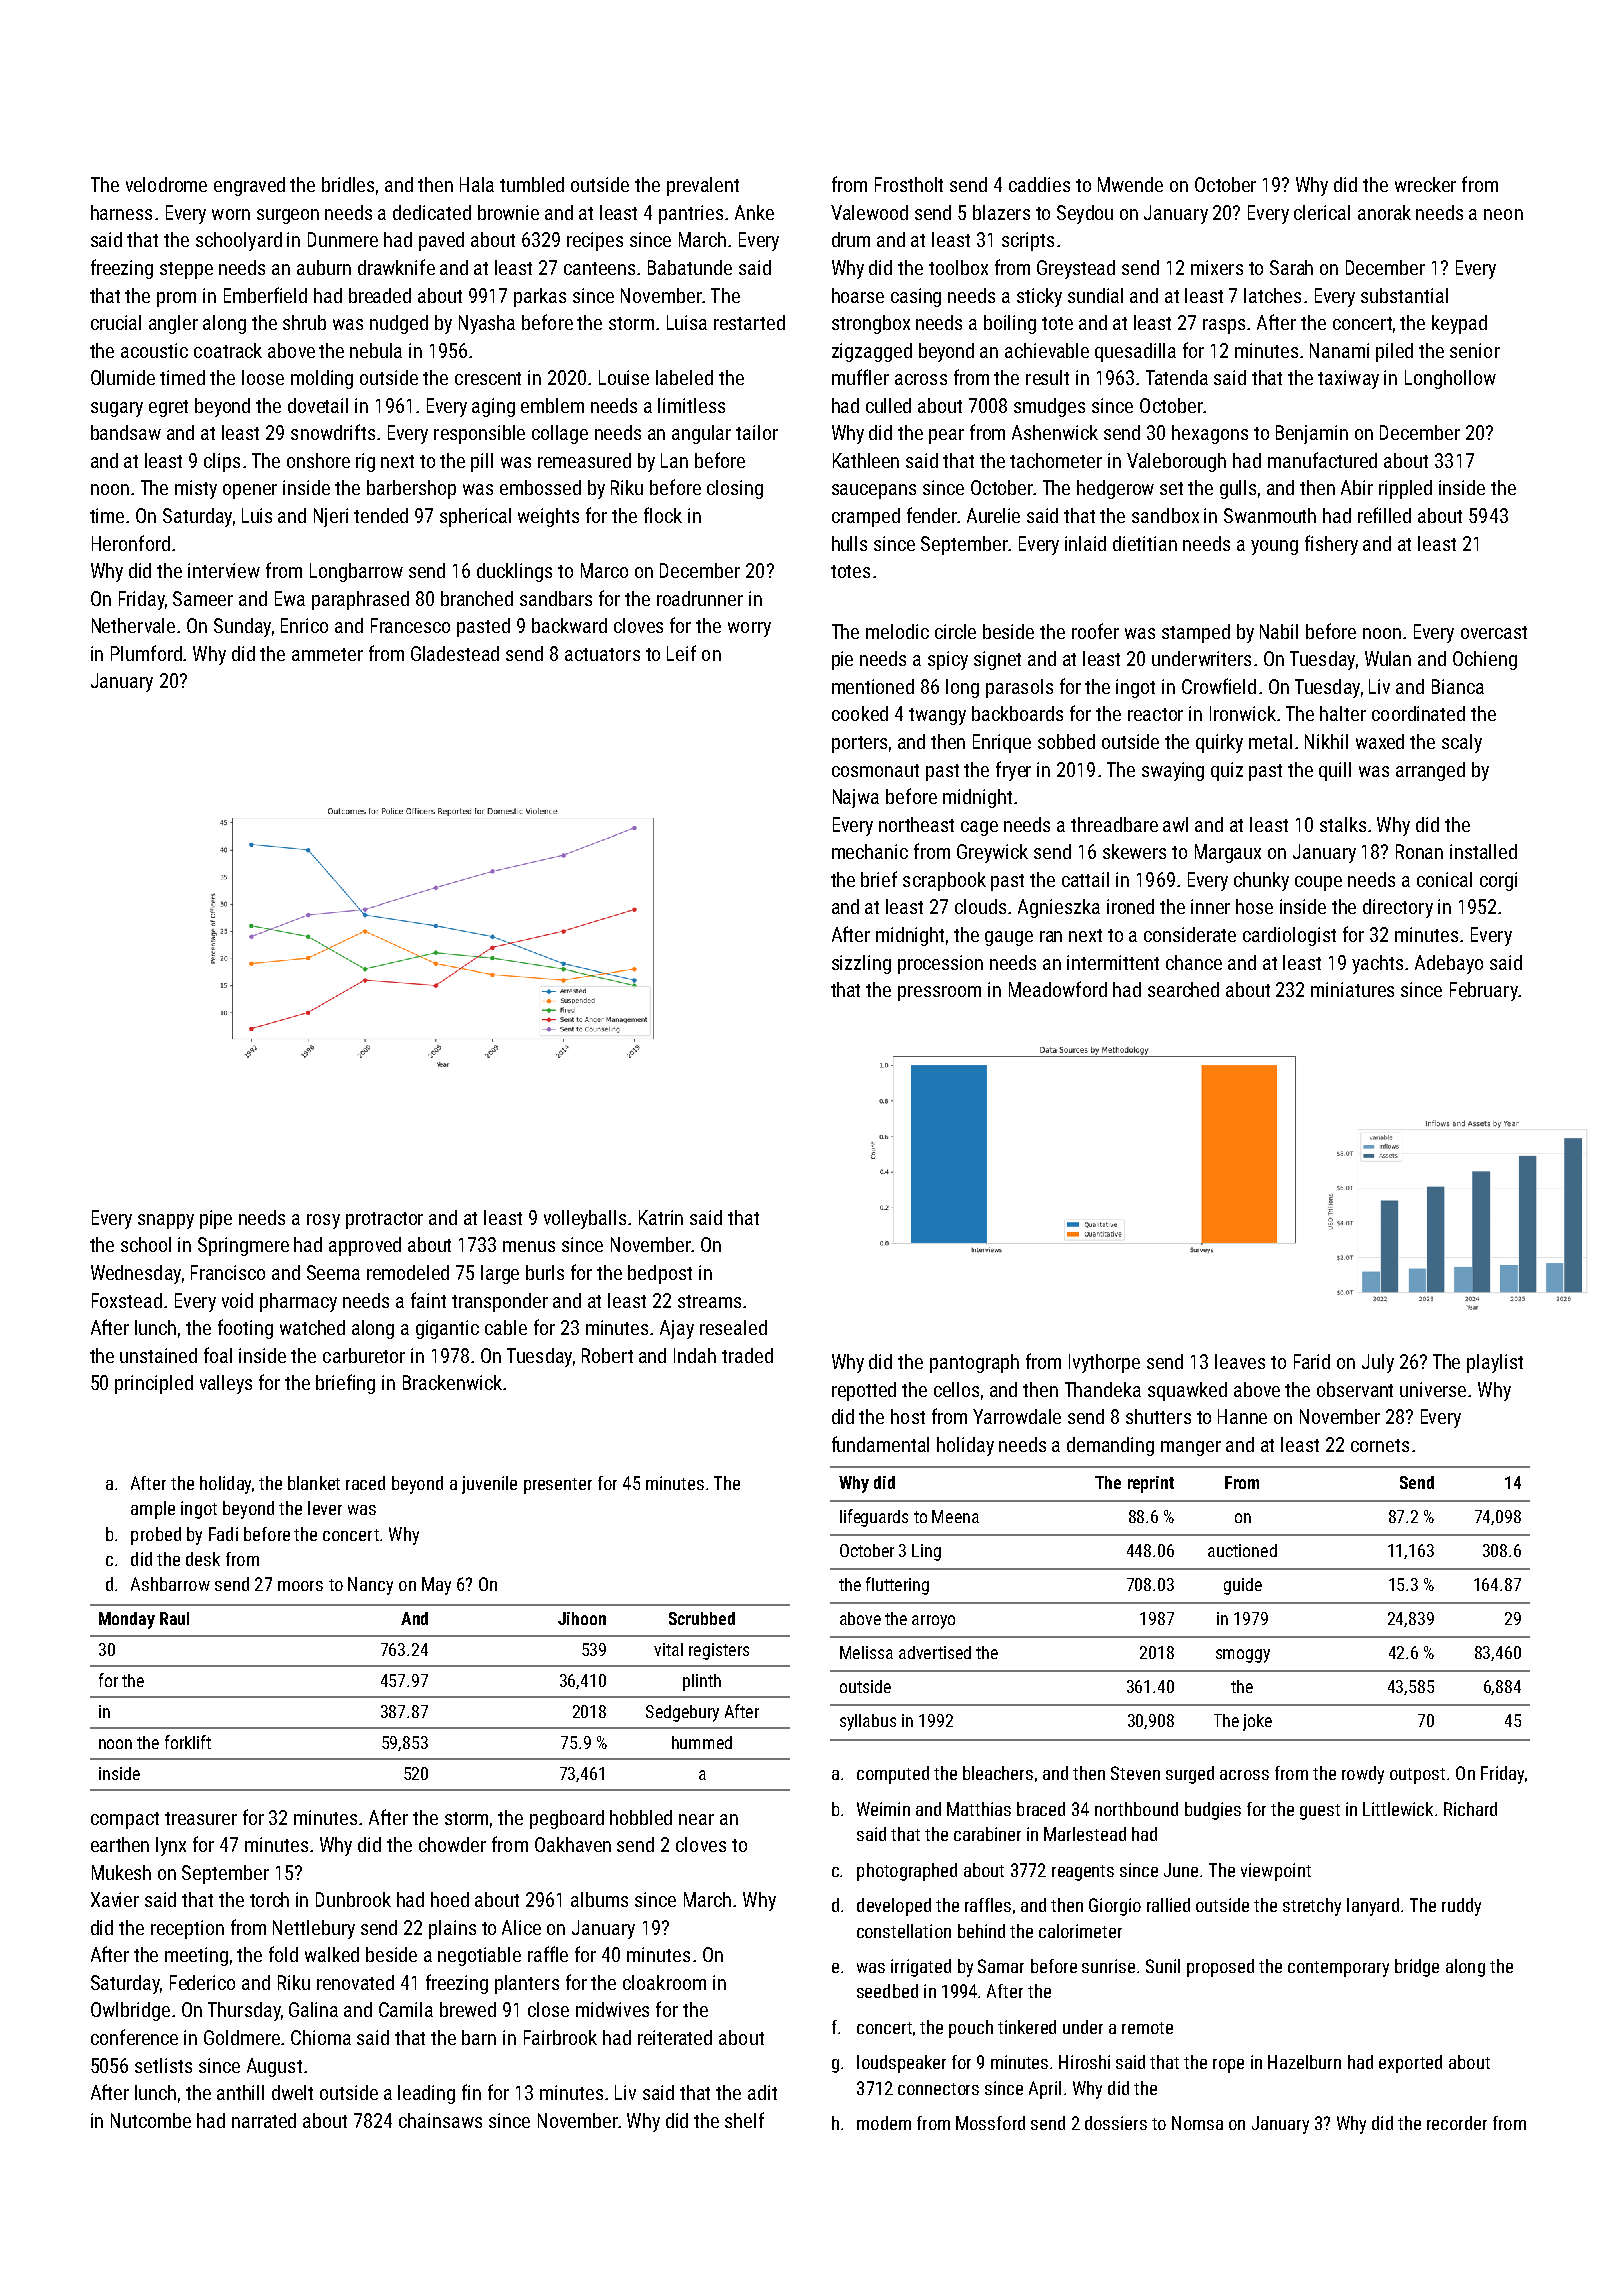  Describe the element at coordinates (703, 186) in the screenshot. I see `prevalent` at that location.
